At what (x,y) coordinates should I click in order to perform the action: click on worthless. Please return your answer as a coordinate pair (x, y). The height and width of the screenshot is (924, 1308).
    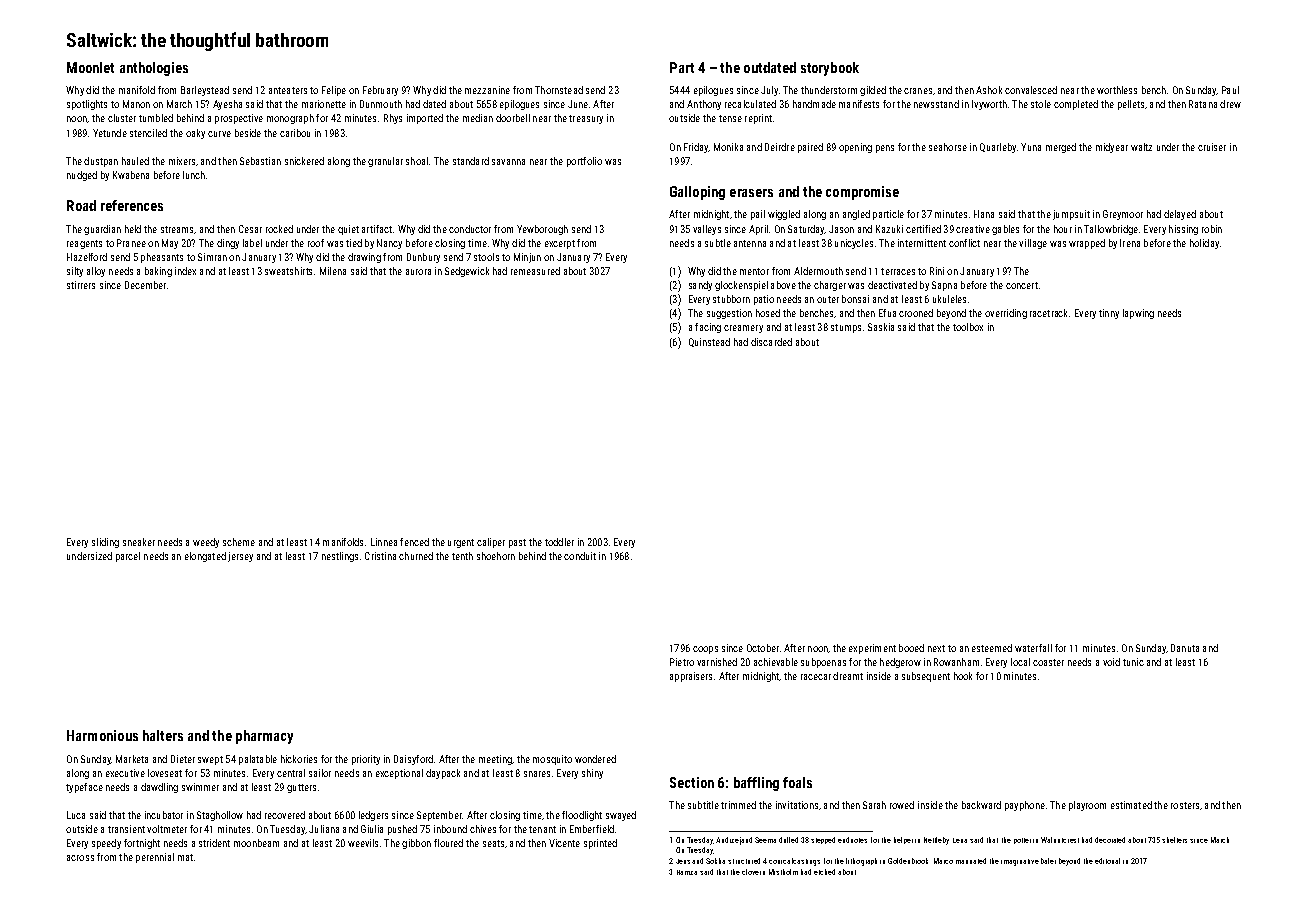
    Looking at the image, I should click on (1117, 90).
